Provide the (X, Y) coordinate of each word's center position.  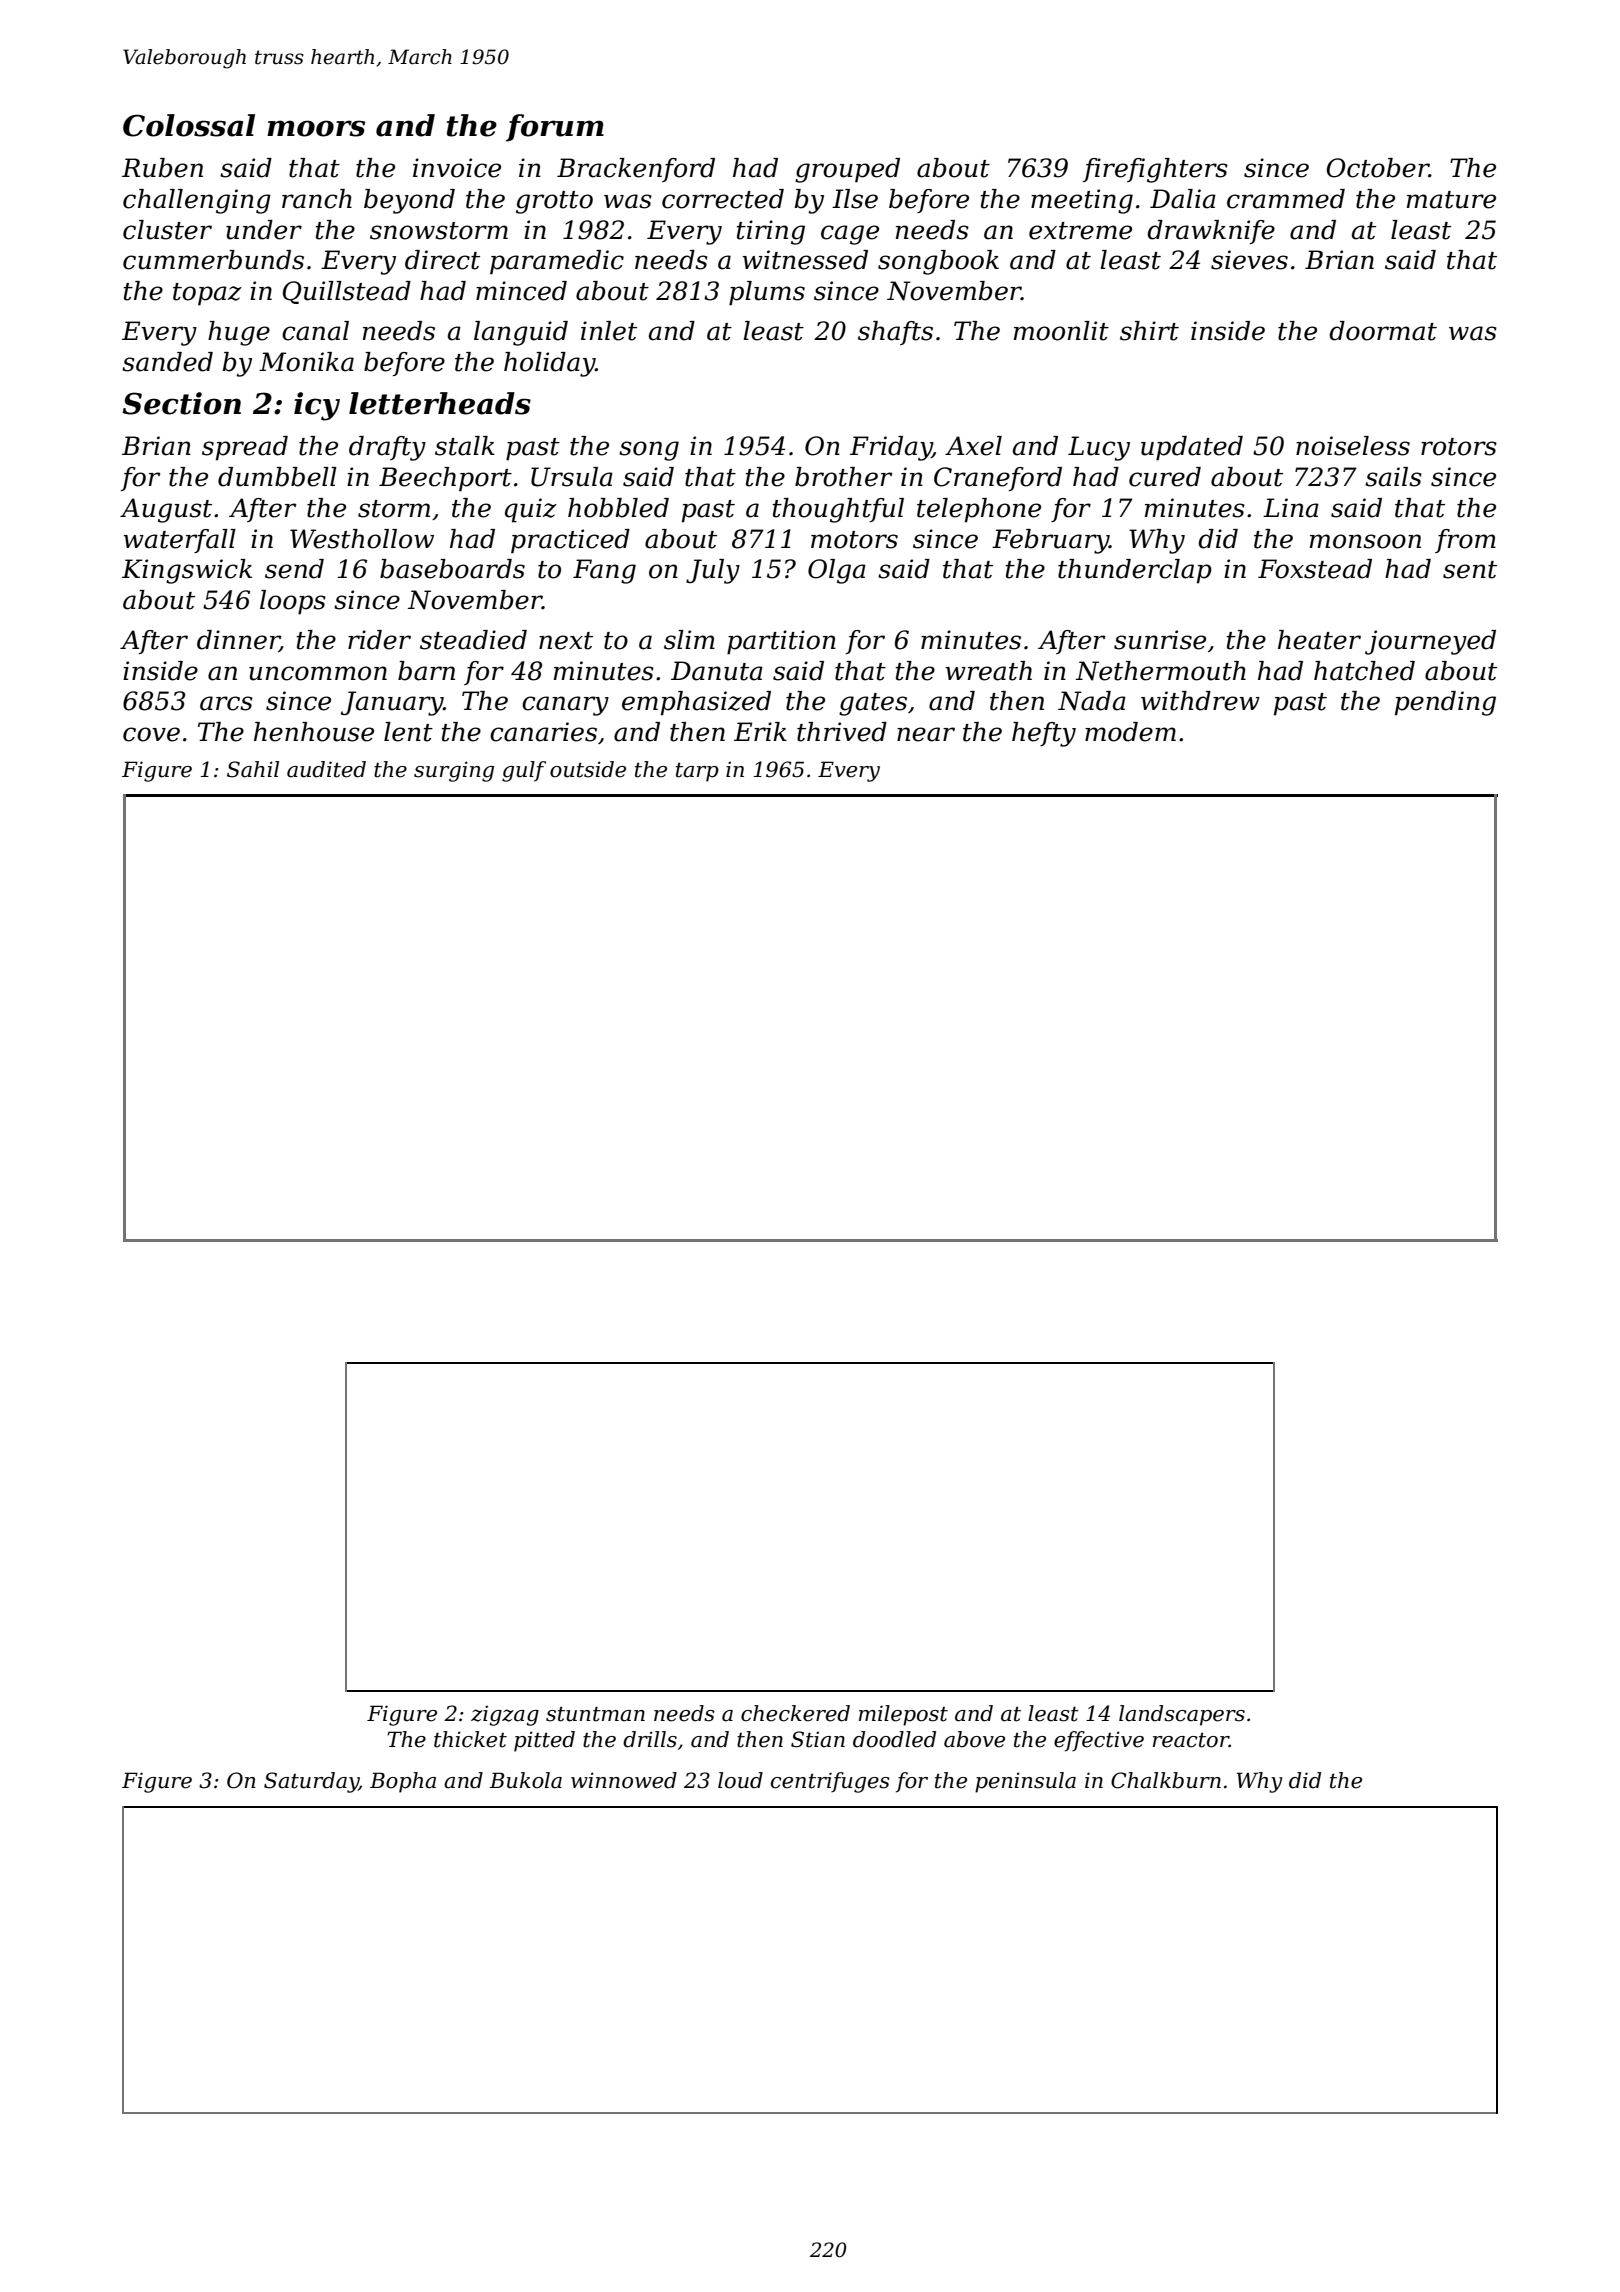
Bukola (525, 1780)
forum (555, 128)
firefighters (1155, 170)
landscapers (1182, 1715)
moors (316, 128)
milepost (903, 1715)
